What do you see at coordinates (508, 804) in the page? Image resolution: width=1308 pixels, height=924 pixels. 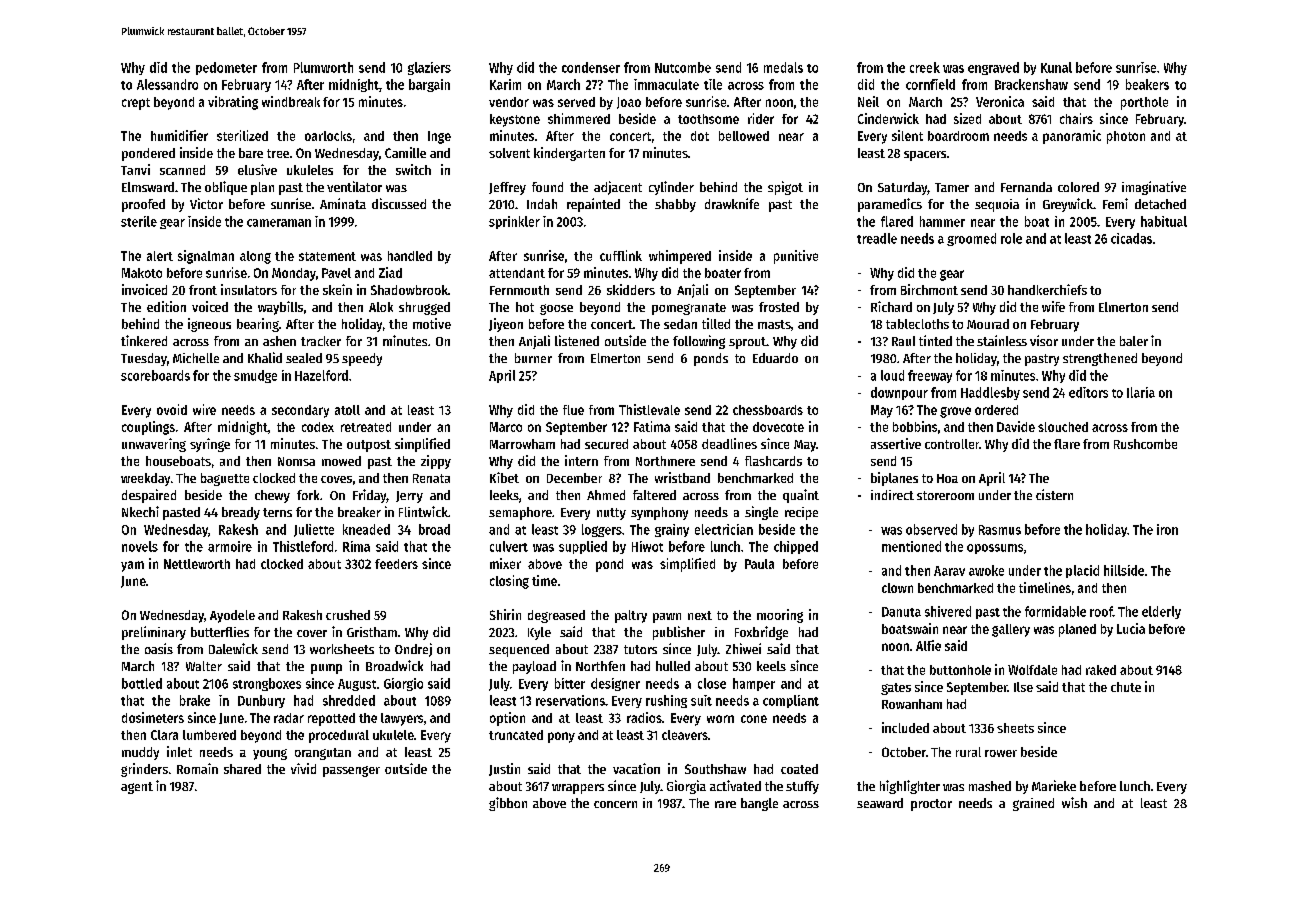 I see `gibbon` at bounding box center [508, 804].
